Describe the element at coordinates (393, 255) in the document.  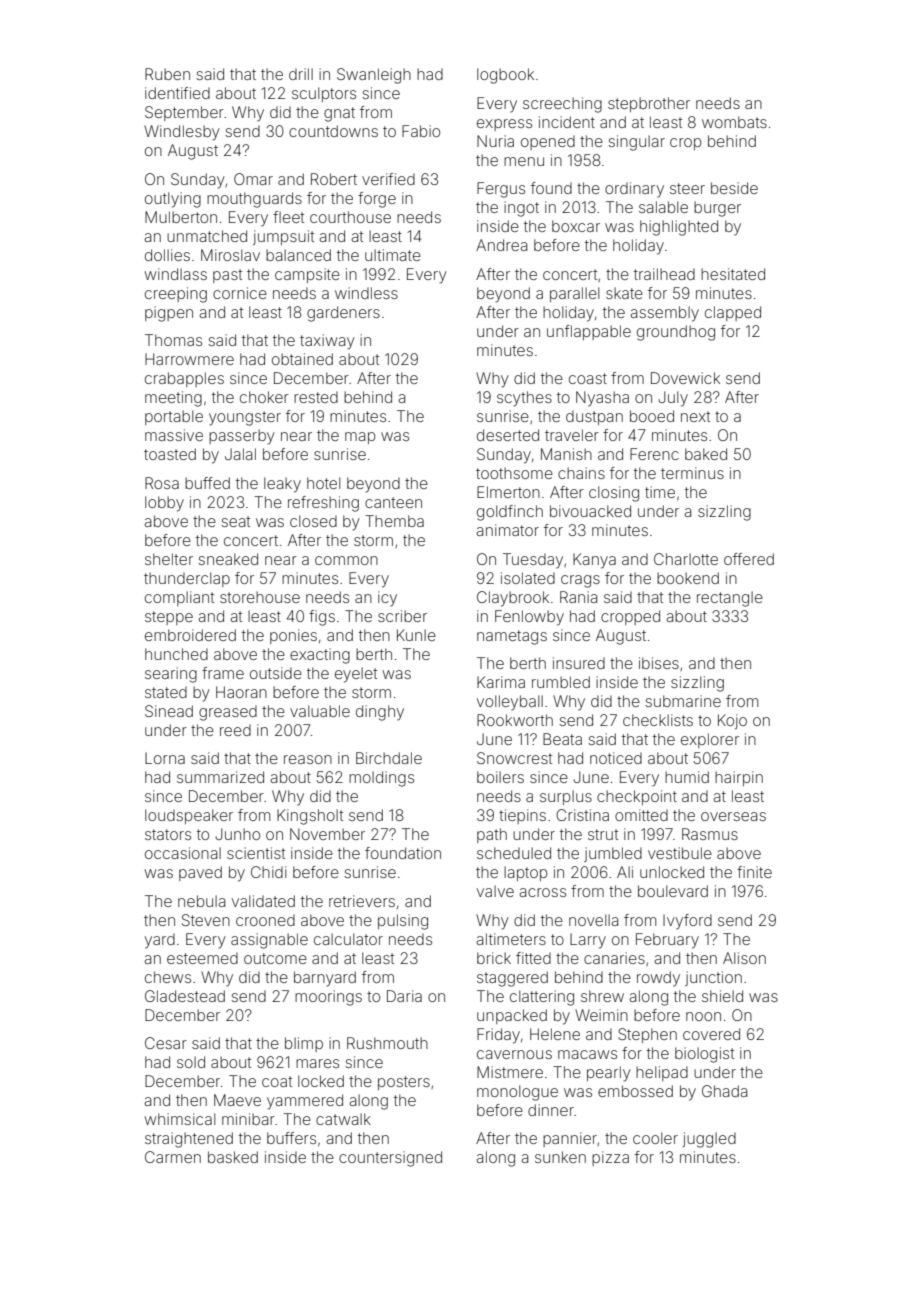
I see `ultimate` at that location.
